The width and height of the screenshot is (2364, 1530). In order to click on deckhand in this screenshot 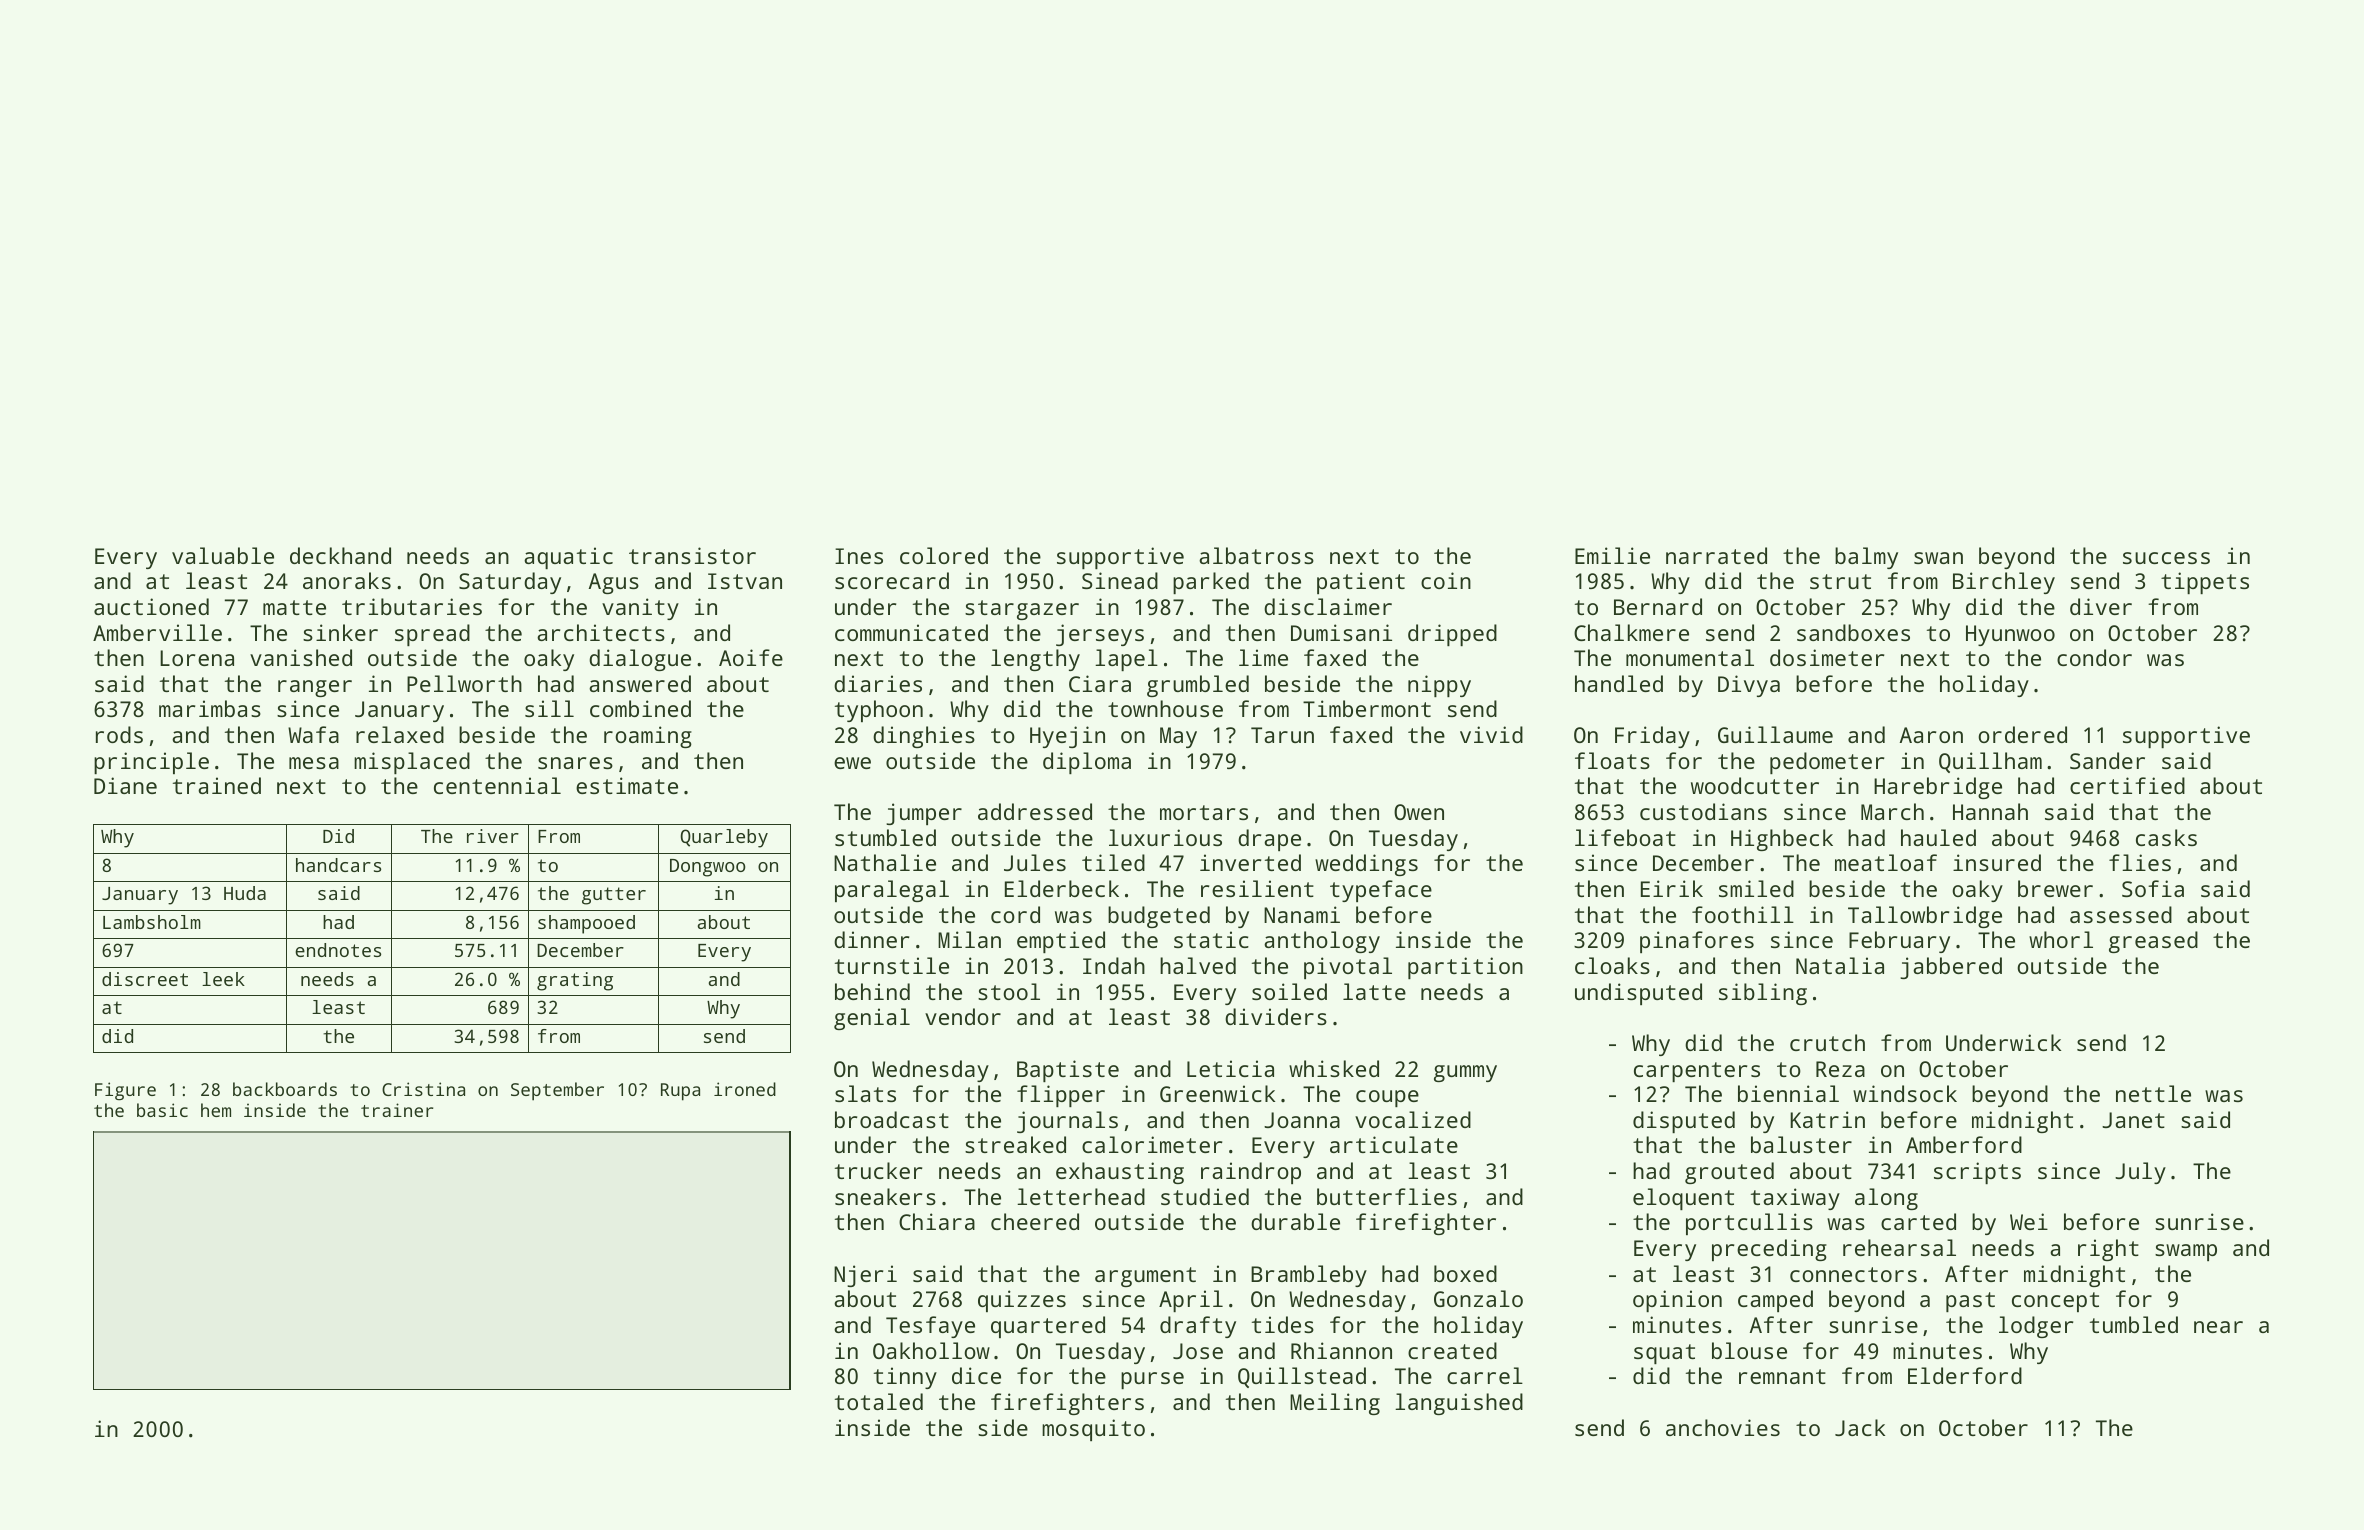, I will do `click(340, 555)`.
